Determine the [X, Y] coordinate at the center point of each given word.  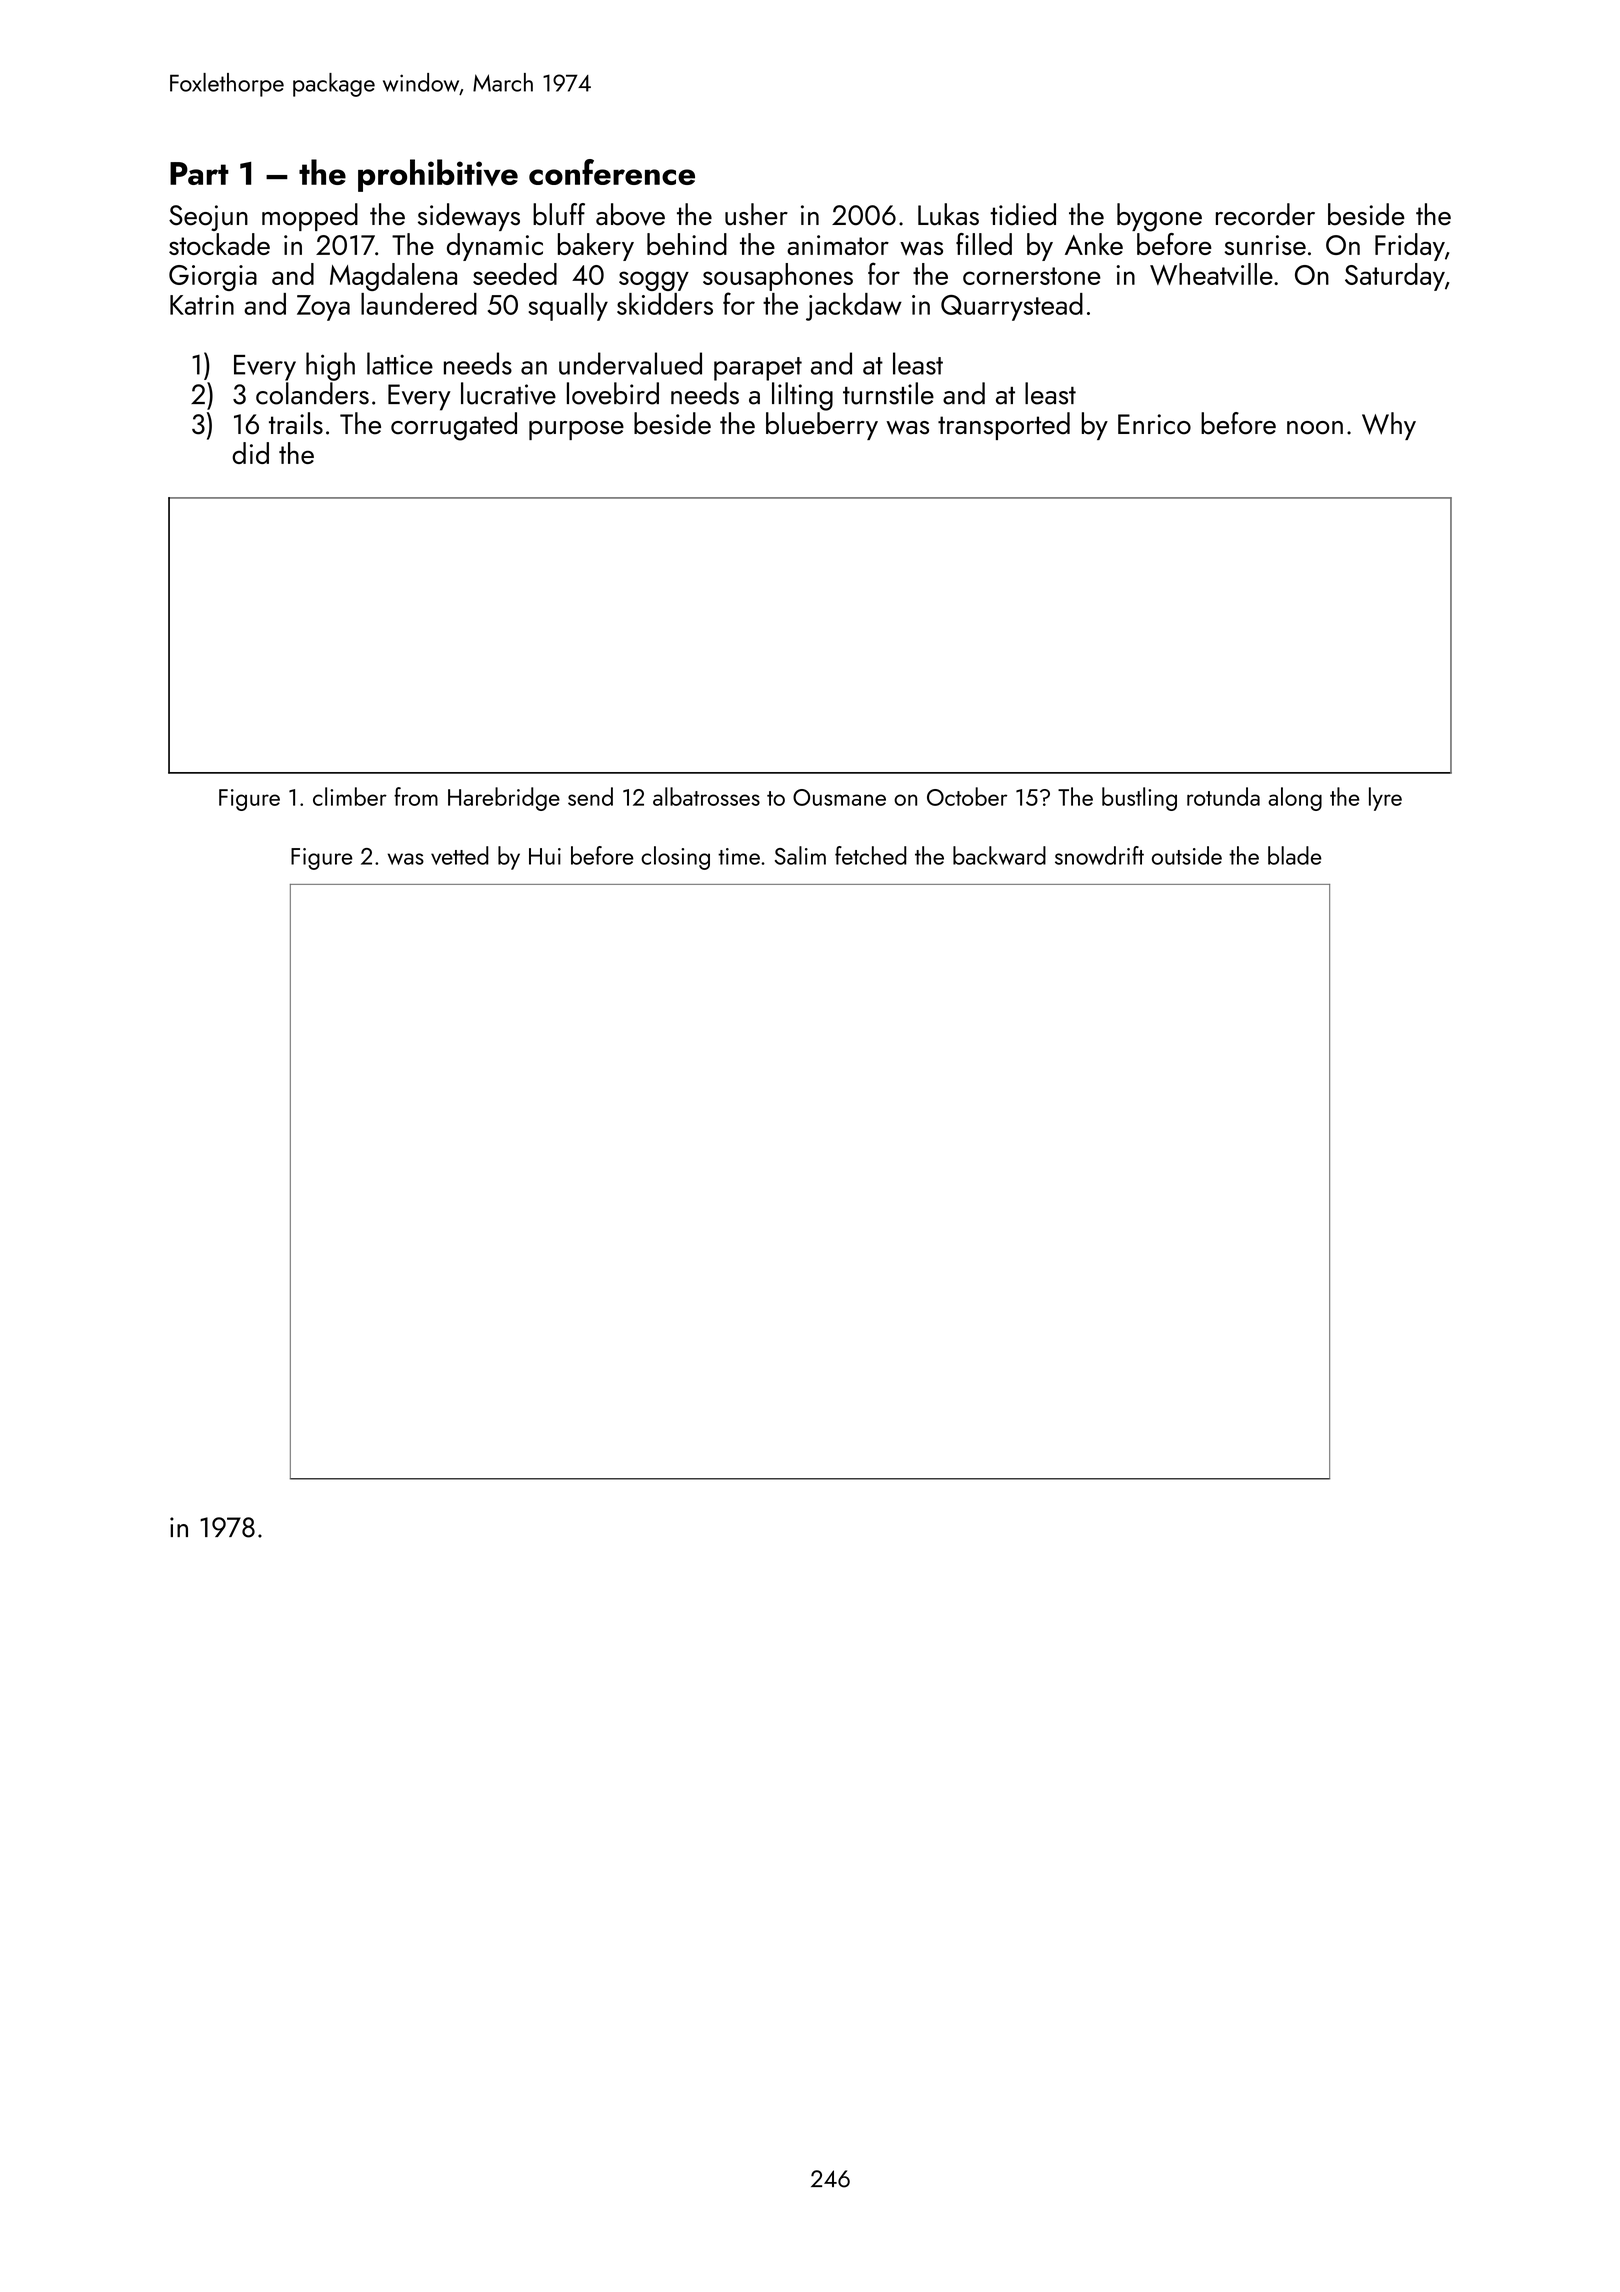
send [590, 796]
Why [1389, 426]
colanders [312, 393]
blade [1295, 855]
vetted [459, 855]
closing [675, 858]
